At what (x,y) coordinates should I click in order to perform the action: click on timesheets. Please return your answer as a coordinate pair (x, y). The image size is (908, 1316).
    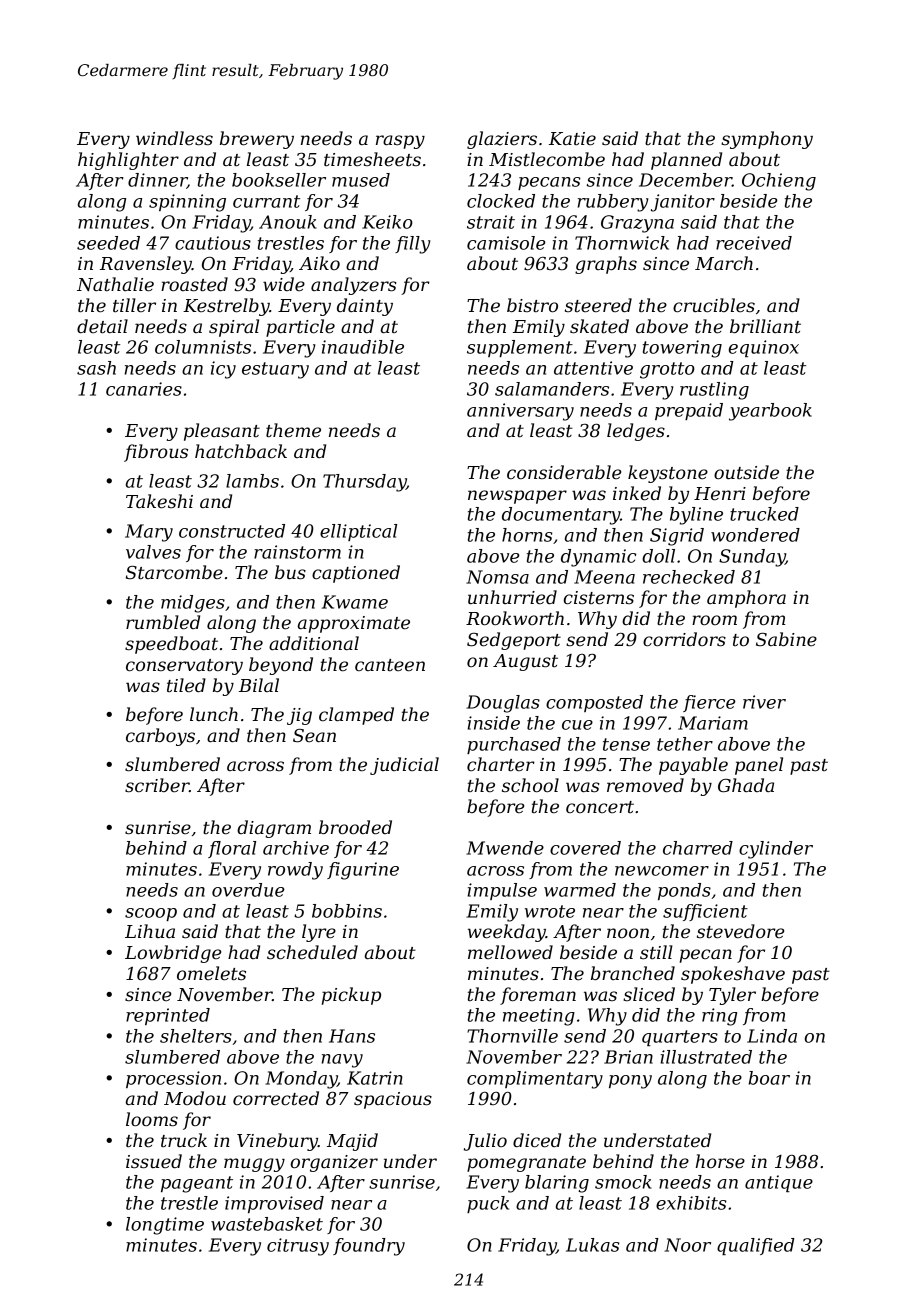
    Looking at the image, I should click on (372, 159).
